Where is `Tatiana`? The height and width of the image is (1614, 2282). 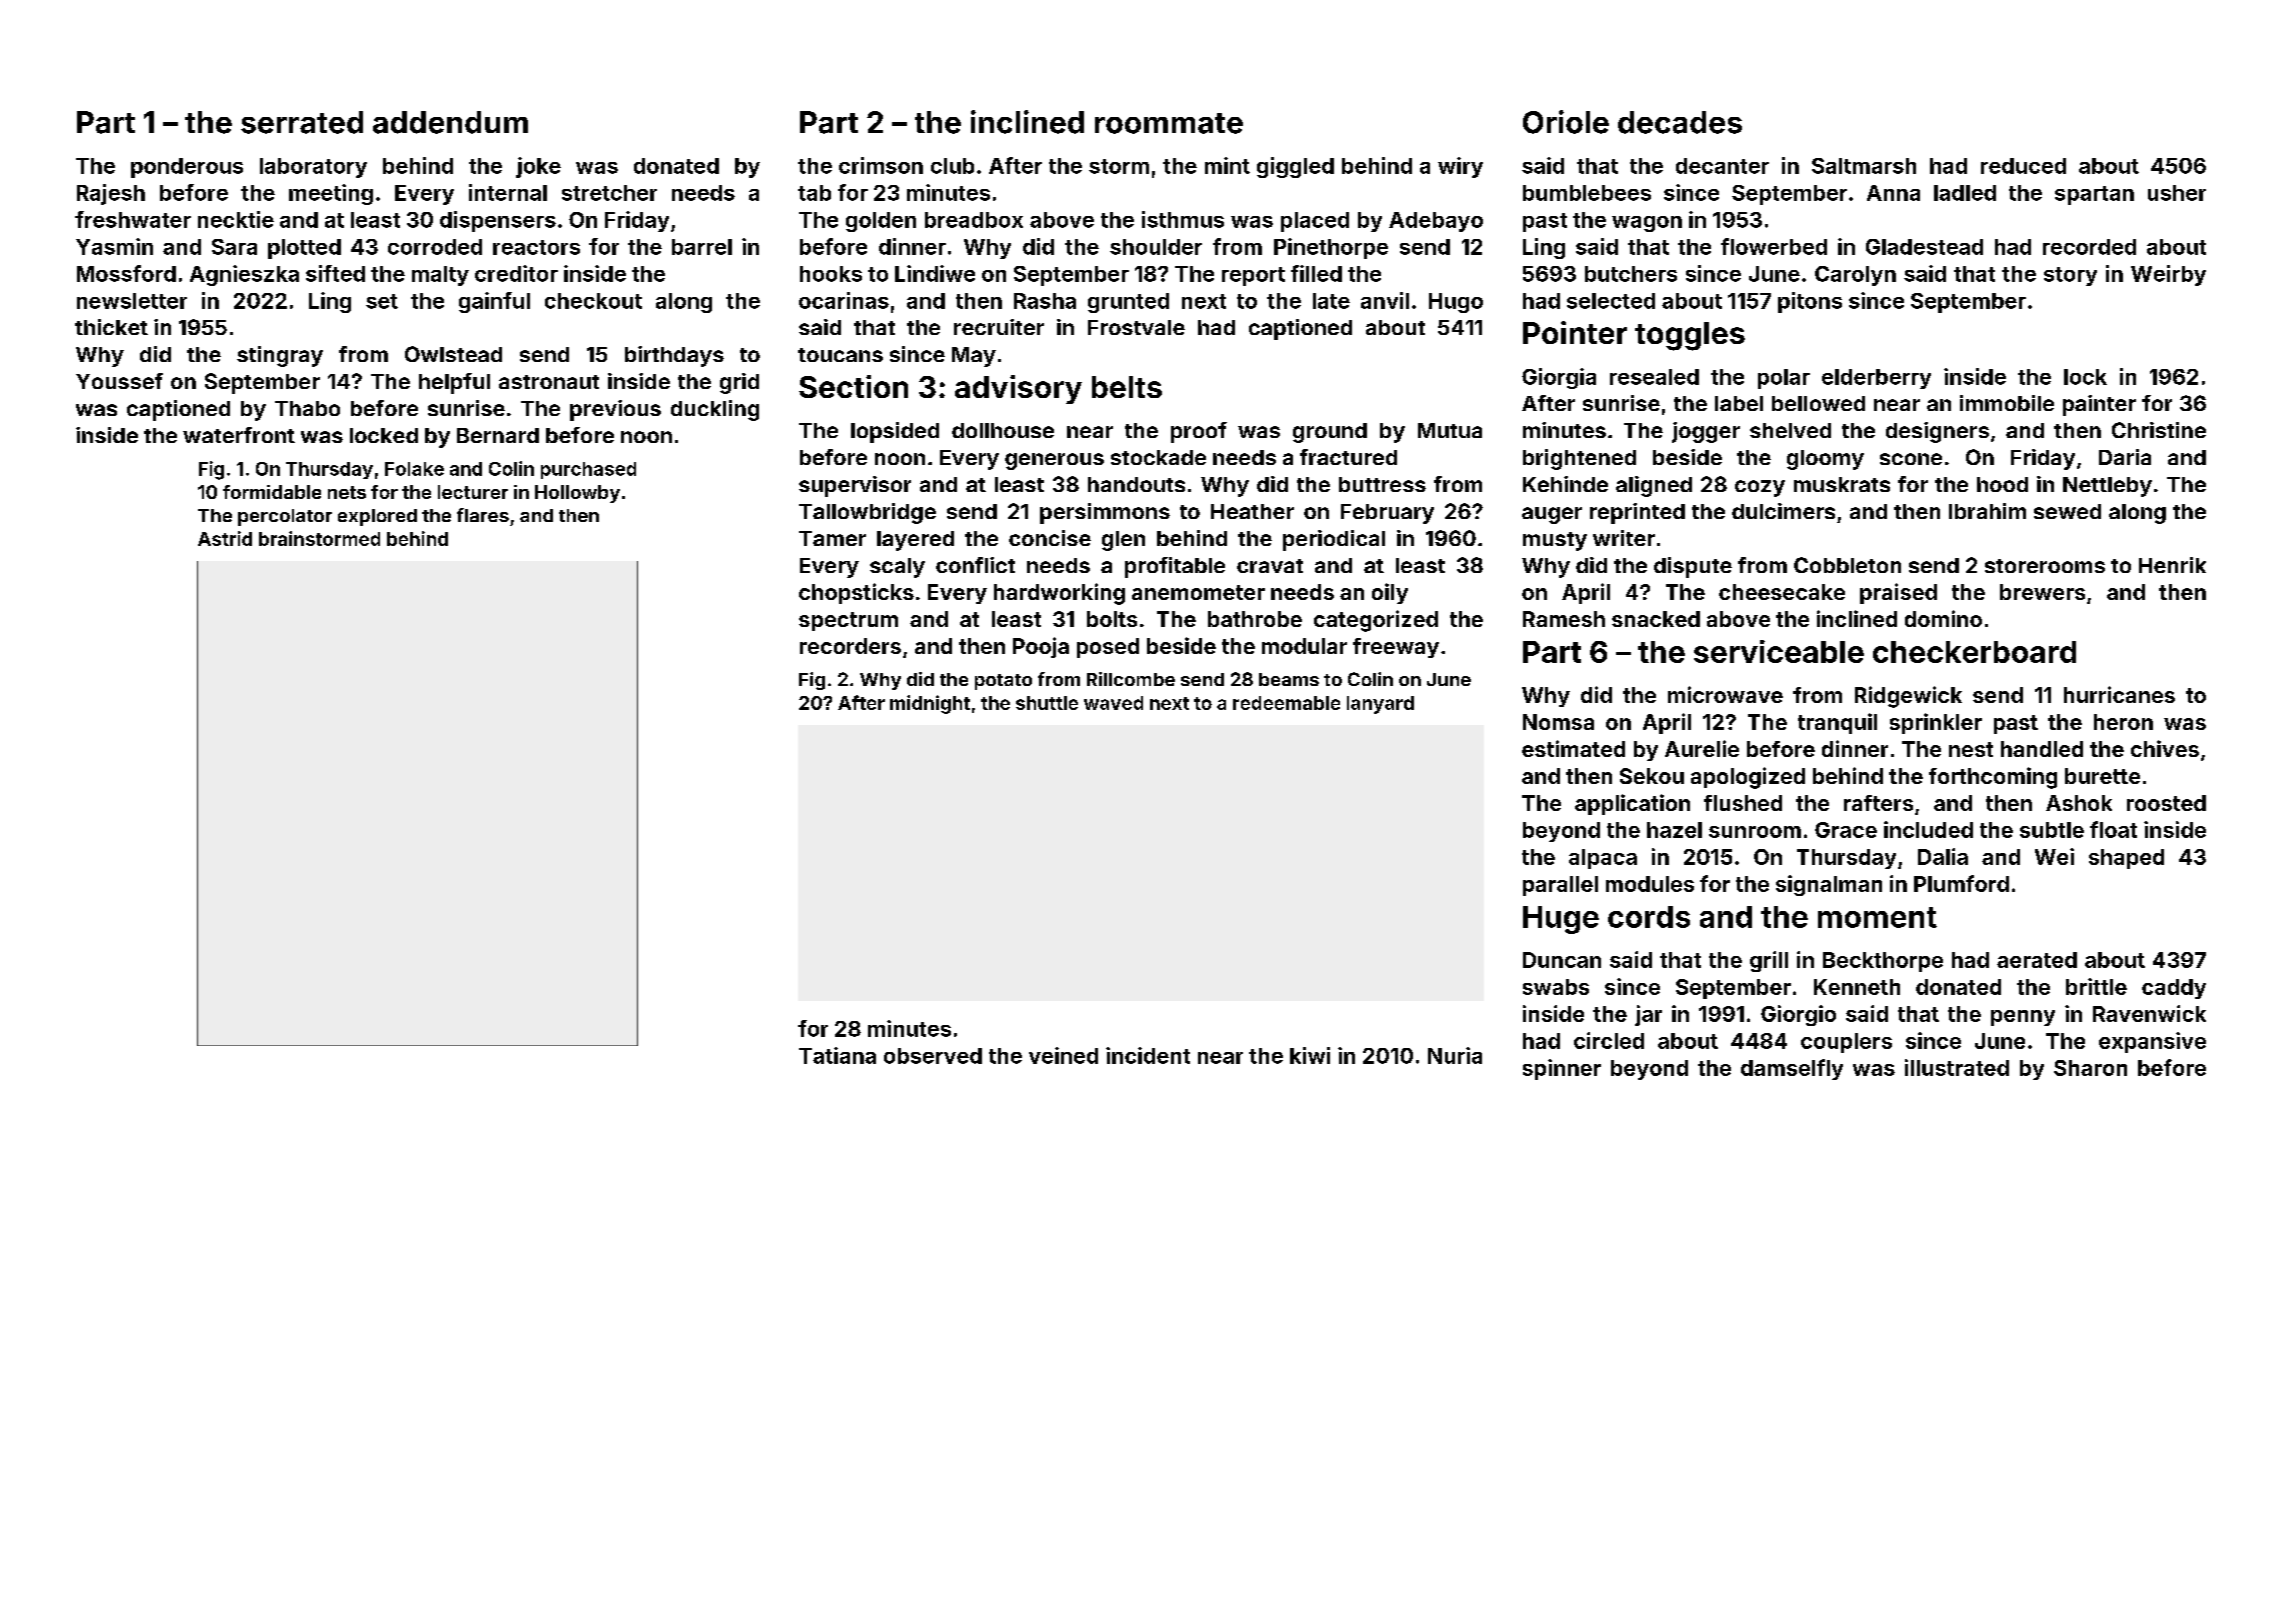 Tatiana is located at coordinates (837, 1055).
